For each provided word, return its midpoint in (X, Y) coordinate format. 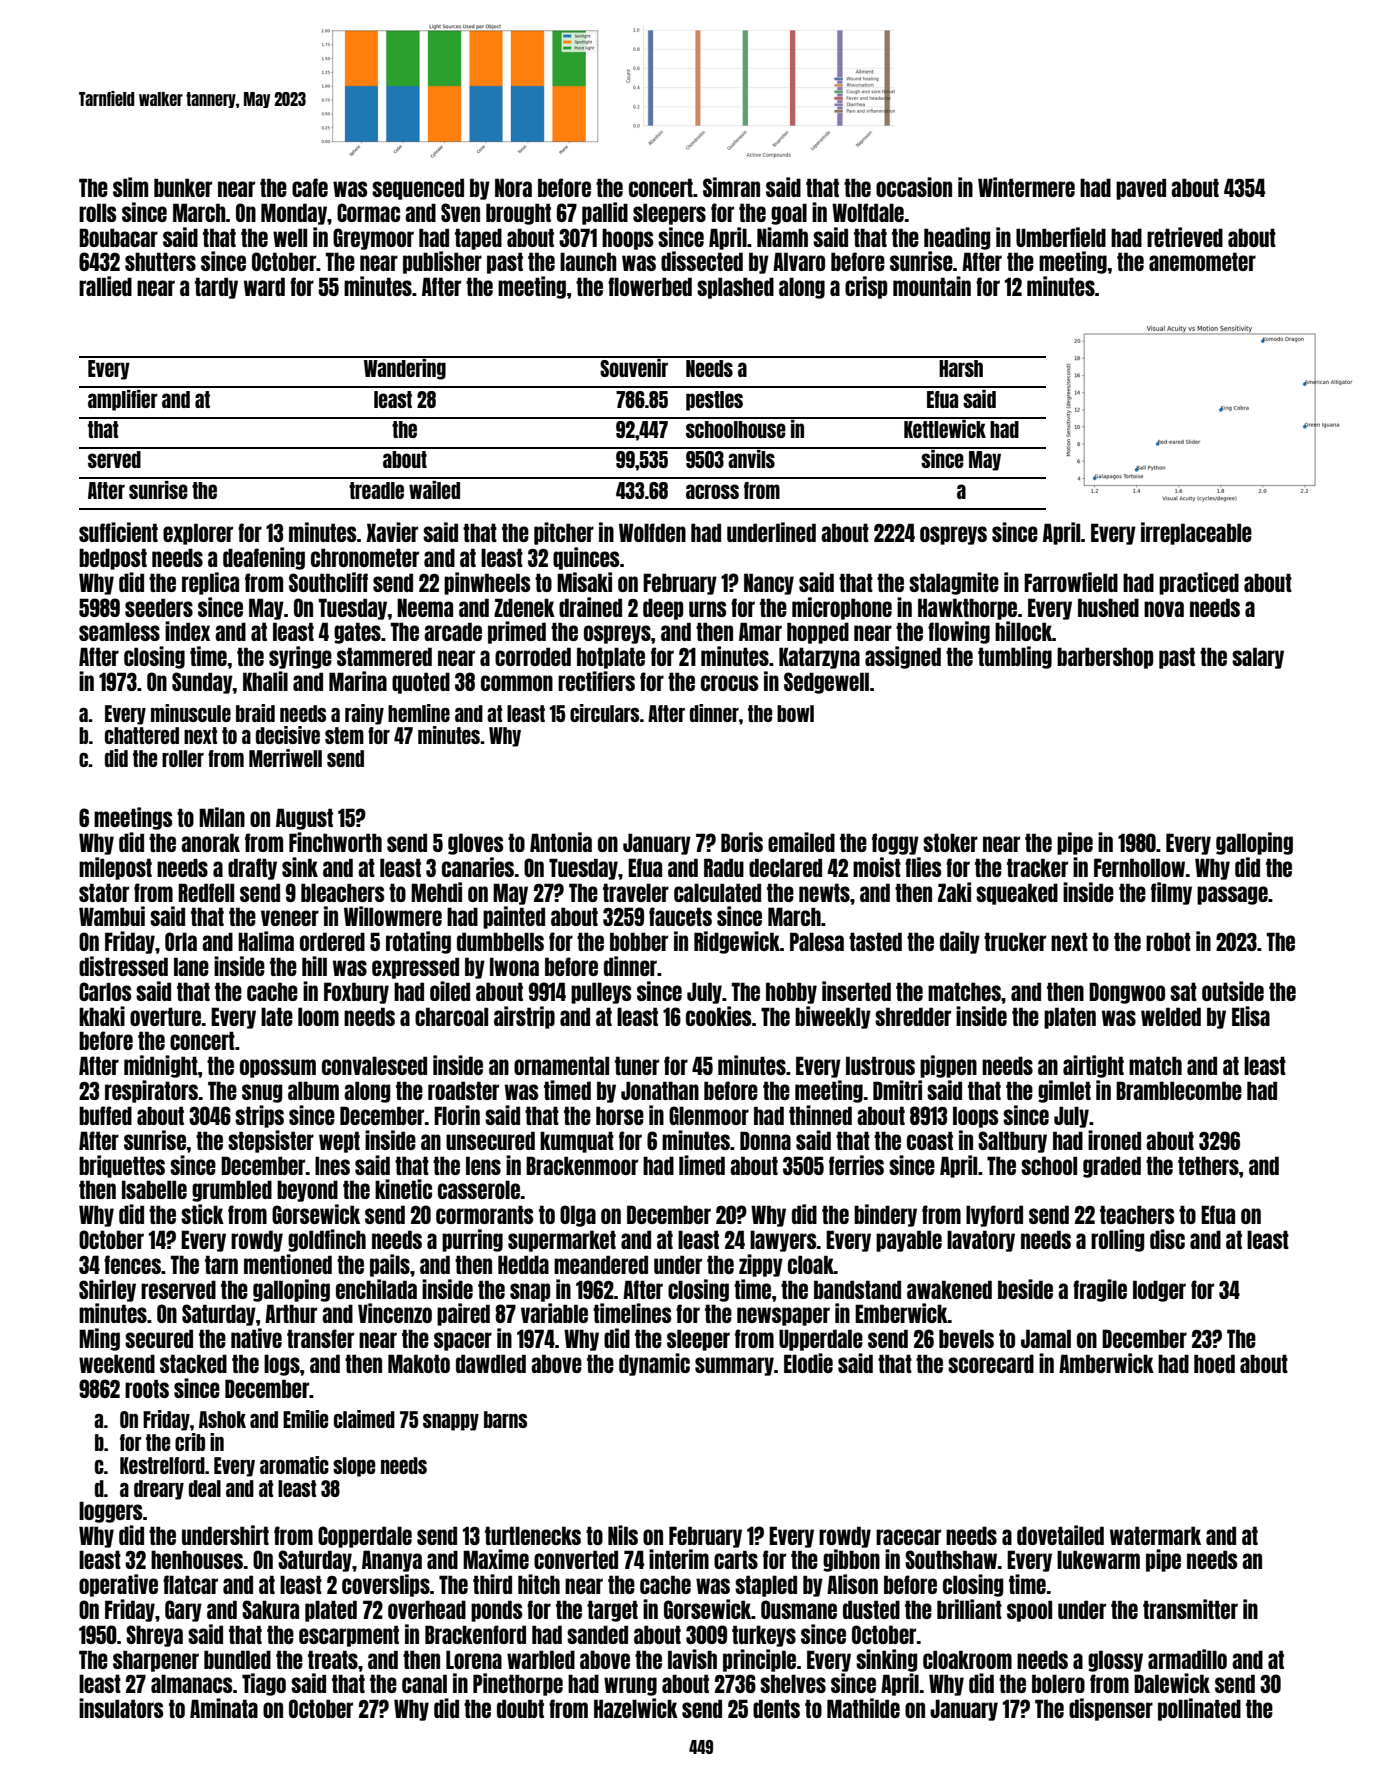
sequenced (418, 189)
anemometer (1202, 261)
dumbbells (500, 941)
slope (354, 1467)
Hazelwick (636, 1708)
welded (1171, 1016)
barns (505, 1419)
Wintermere (1026, 187)
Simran (731, 187)
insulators (121, 1708)
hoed (1214, 1363)
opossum (278, 1068)
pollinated (1199, 1709)
